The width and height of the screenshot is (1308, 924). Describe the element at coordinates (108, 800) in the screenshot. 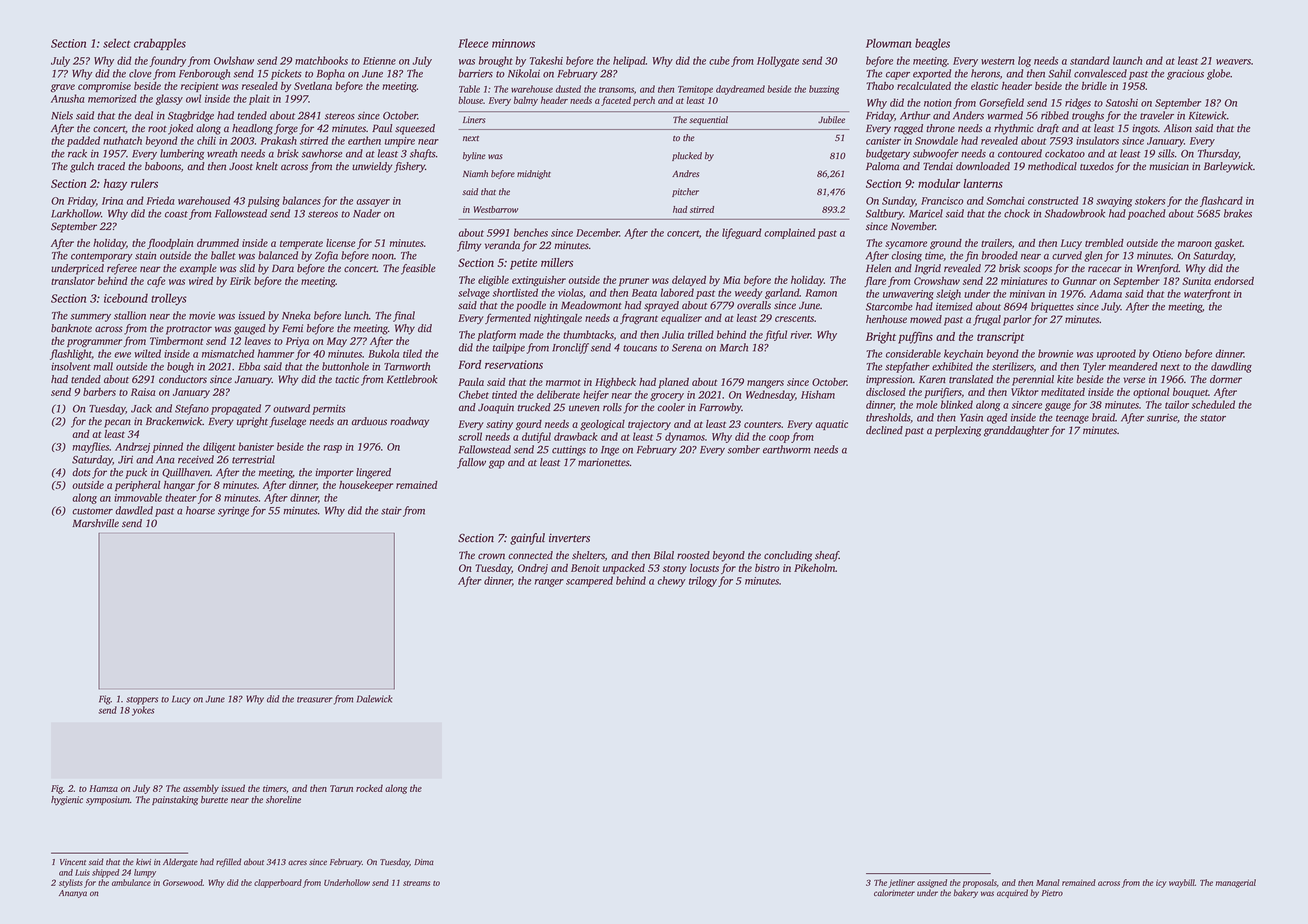

I see `symposium` at that location.
